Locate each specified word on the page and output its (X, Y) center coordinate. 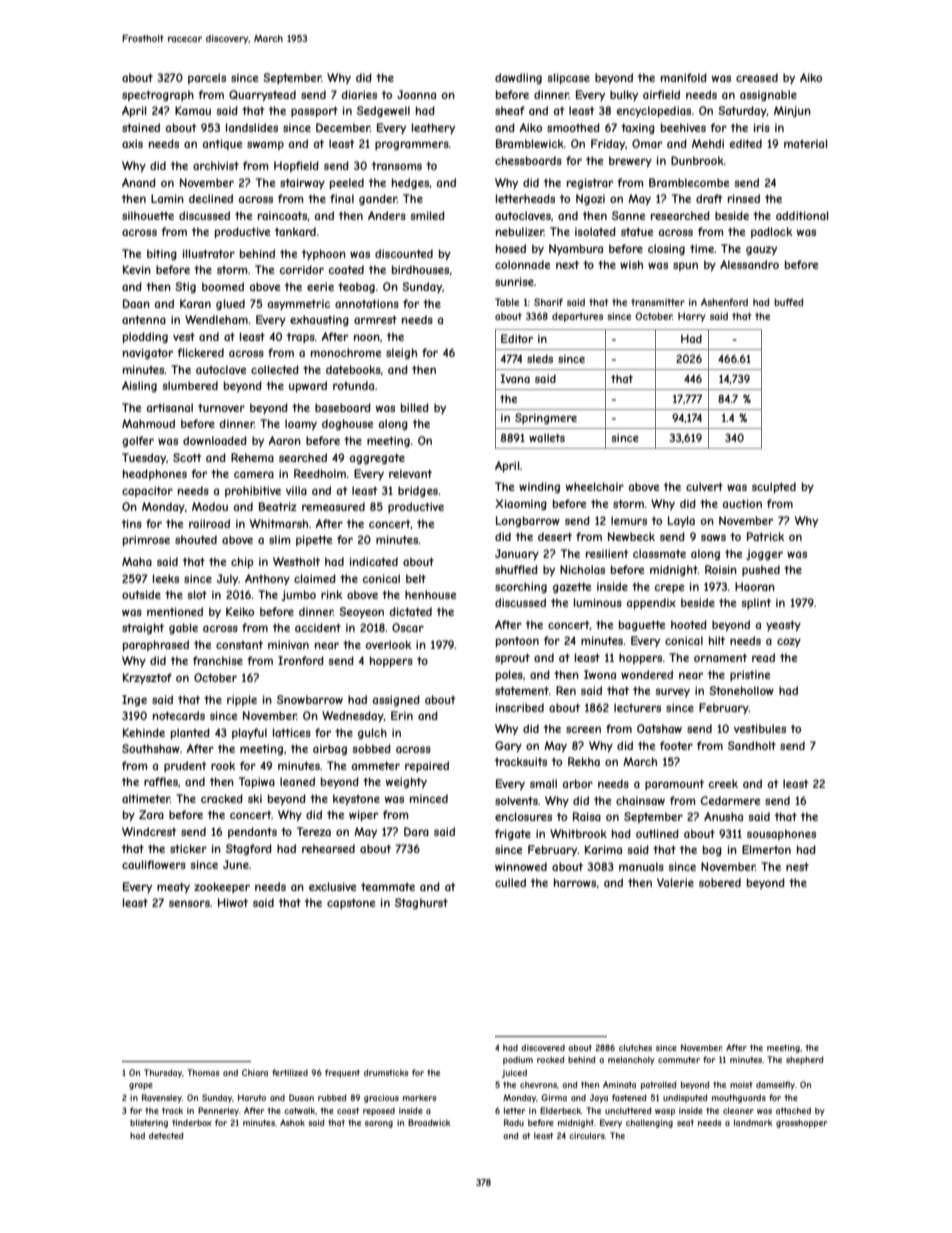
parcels (207, 78)
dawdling (518, 78)
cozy (789, 642)
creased (757, 77)
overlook (388, 644)
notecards (179, 715)
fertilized (290, 1072)
